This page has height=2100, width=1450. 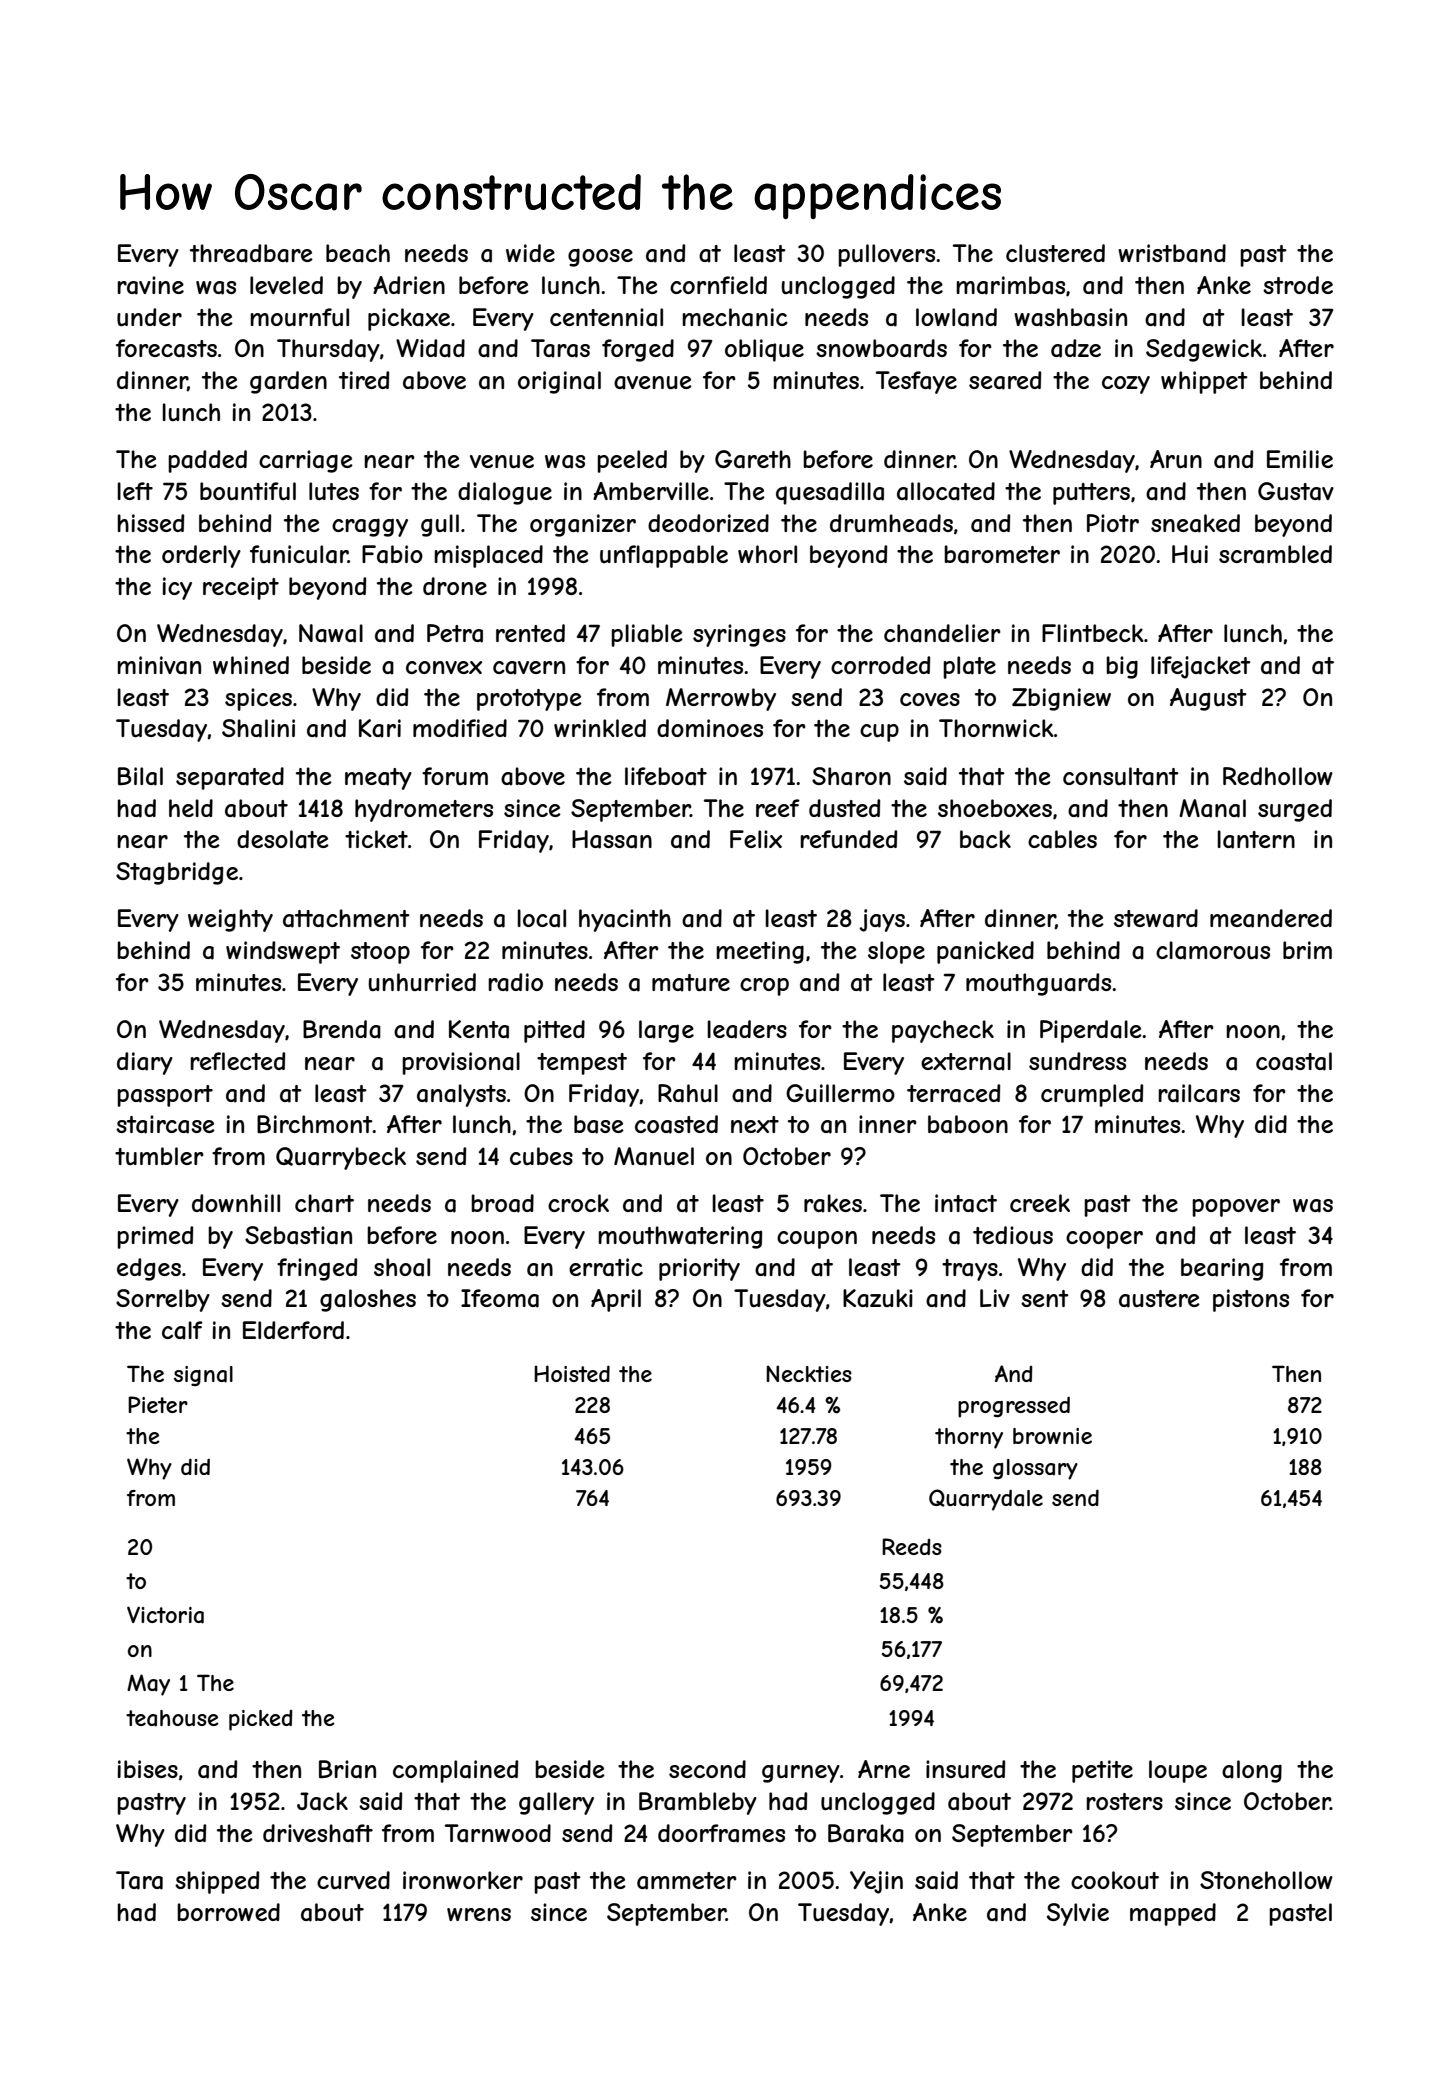 What do you see at coordinates (430, 348) in the page?
I see `Widad` at bounding box center [430, 348].
